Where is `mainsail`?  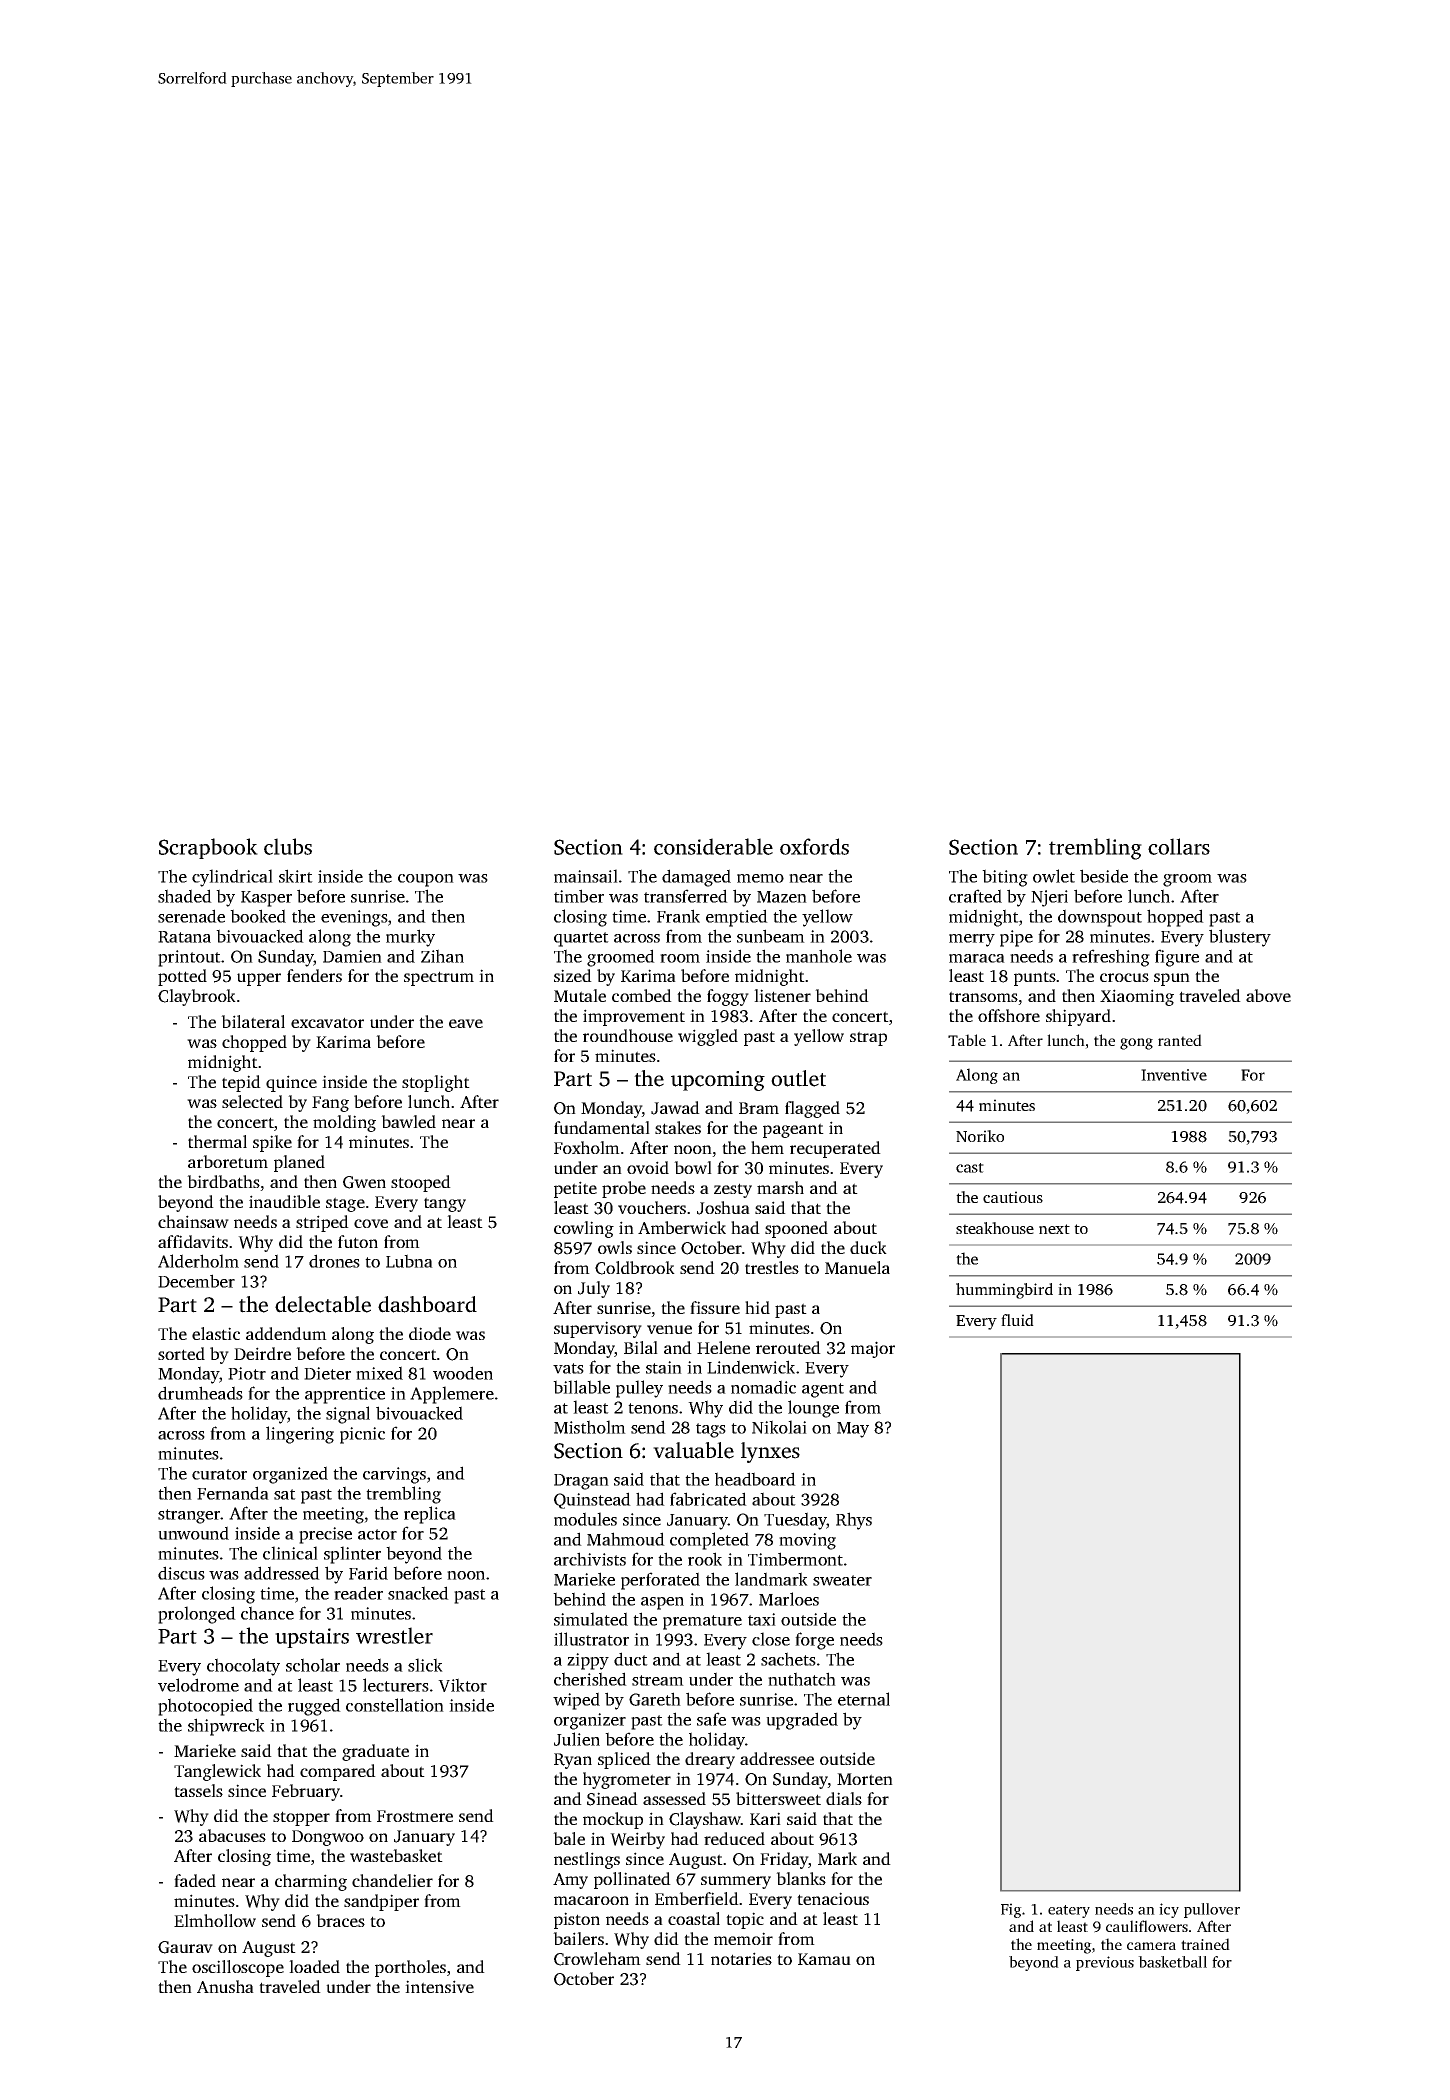 mainsail is located at coordinates (586, 876).
